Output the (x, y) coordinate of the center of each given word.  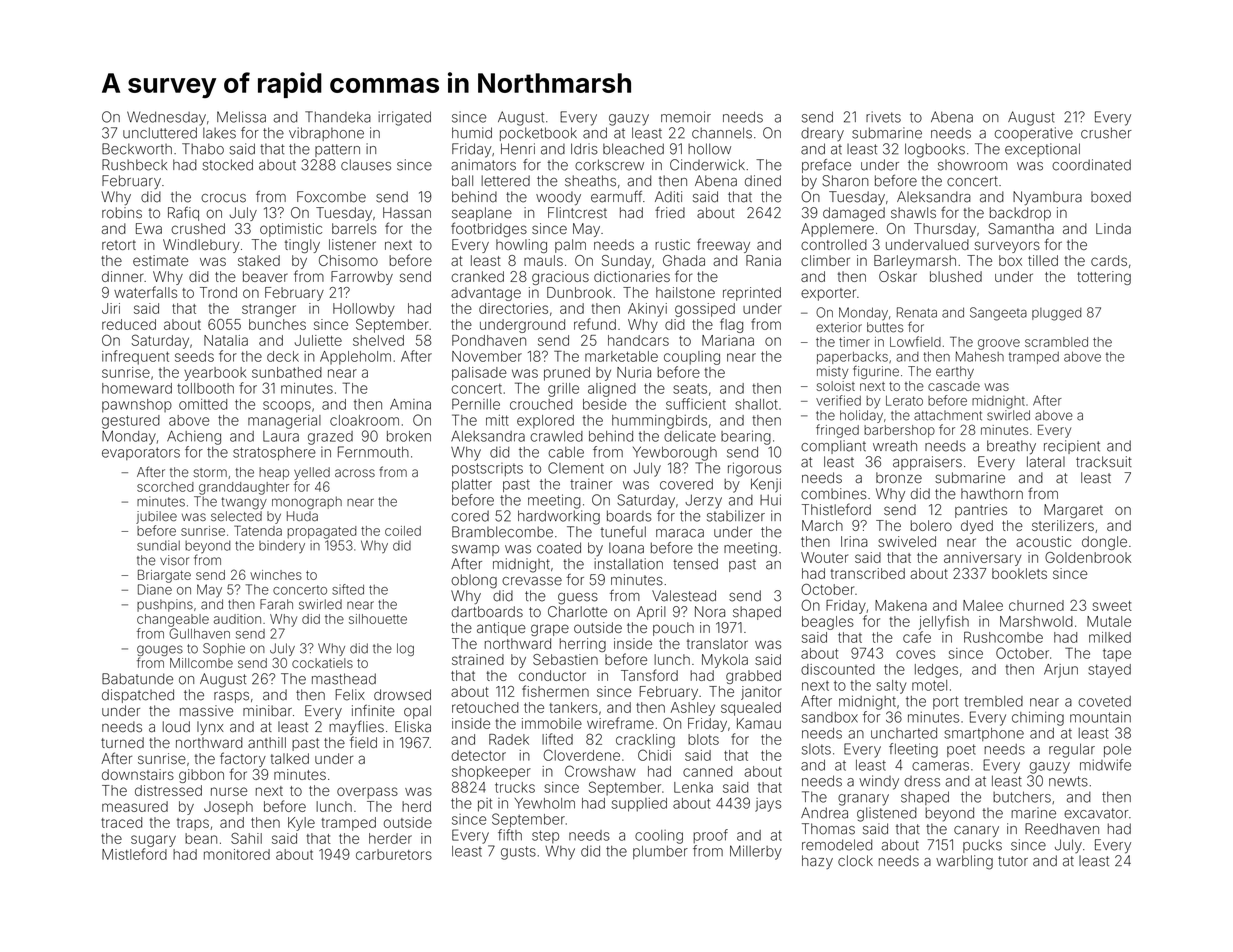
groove (999, 344)
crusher (1106, 133)
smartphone (984, 734)
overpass (367, 793)
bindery (282, 546)
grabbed (753, 677)
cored (470, 516)
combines (833, 494)
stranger (269, 310)
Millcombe (201, 663)
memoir (686, 117)
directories (513, 308)
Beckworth (137, 149)
